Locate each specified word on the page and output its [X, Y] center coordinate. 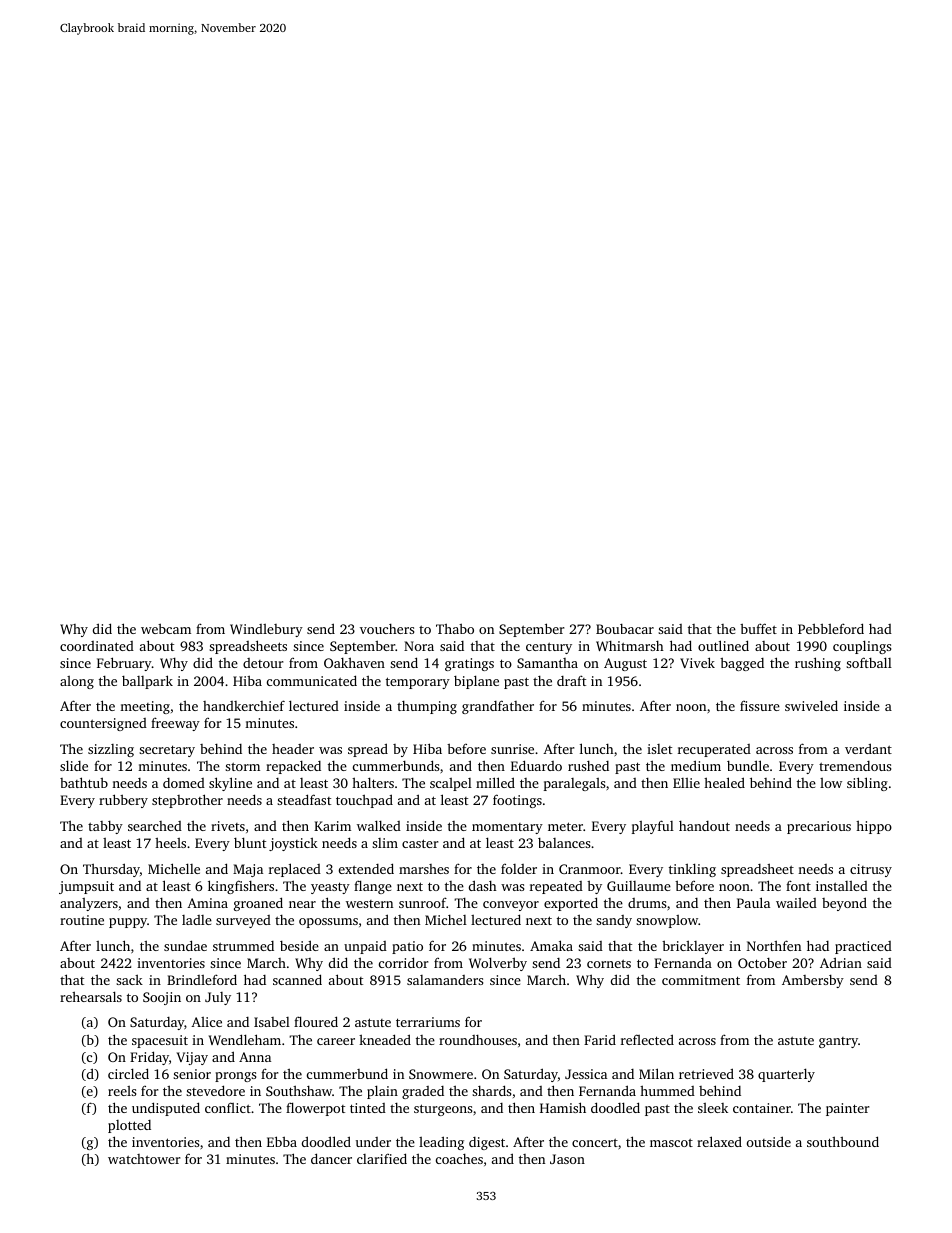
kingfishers [241, 887]
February [124, 664]
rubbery [123, 801]
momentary [507, 828]
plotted [129, 1126]
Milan [656, 1073]
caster [420, 843]
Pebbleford [831, 628]
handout [704, 826]
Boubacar [625, 629]
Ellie [686, 783]
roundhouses [478, 1040]
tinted [368, 1108]
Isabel [272, 1022]
